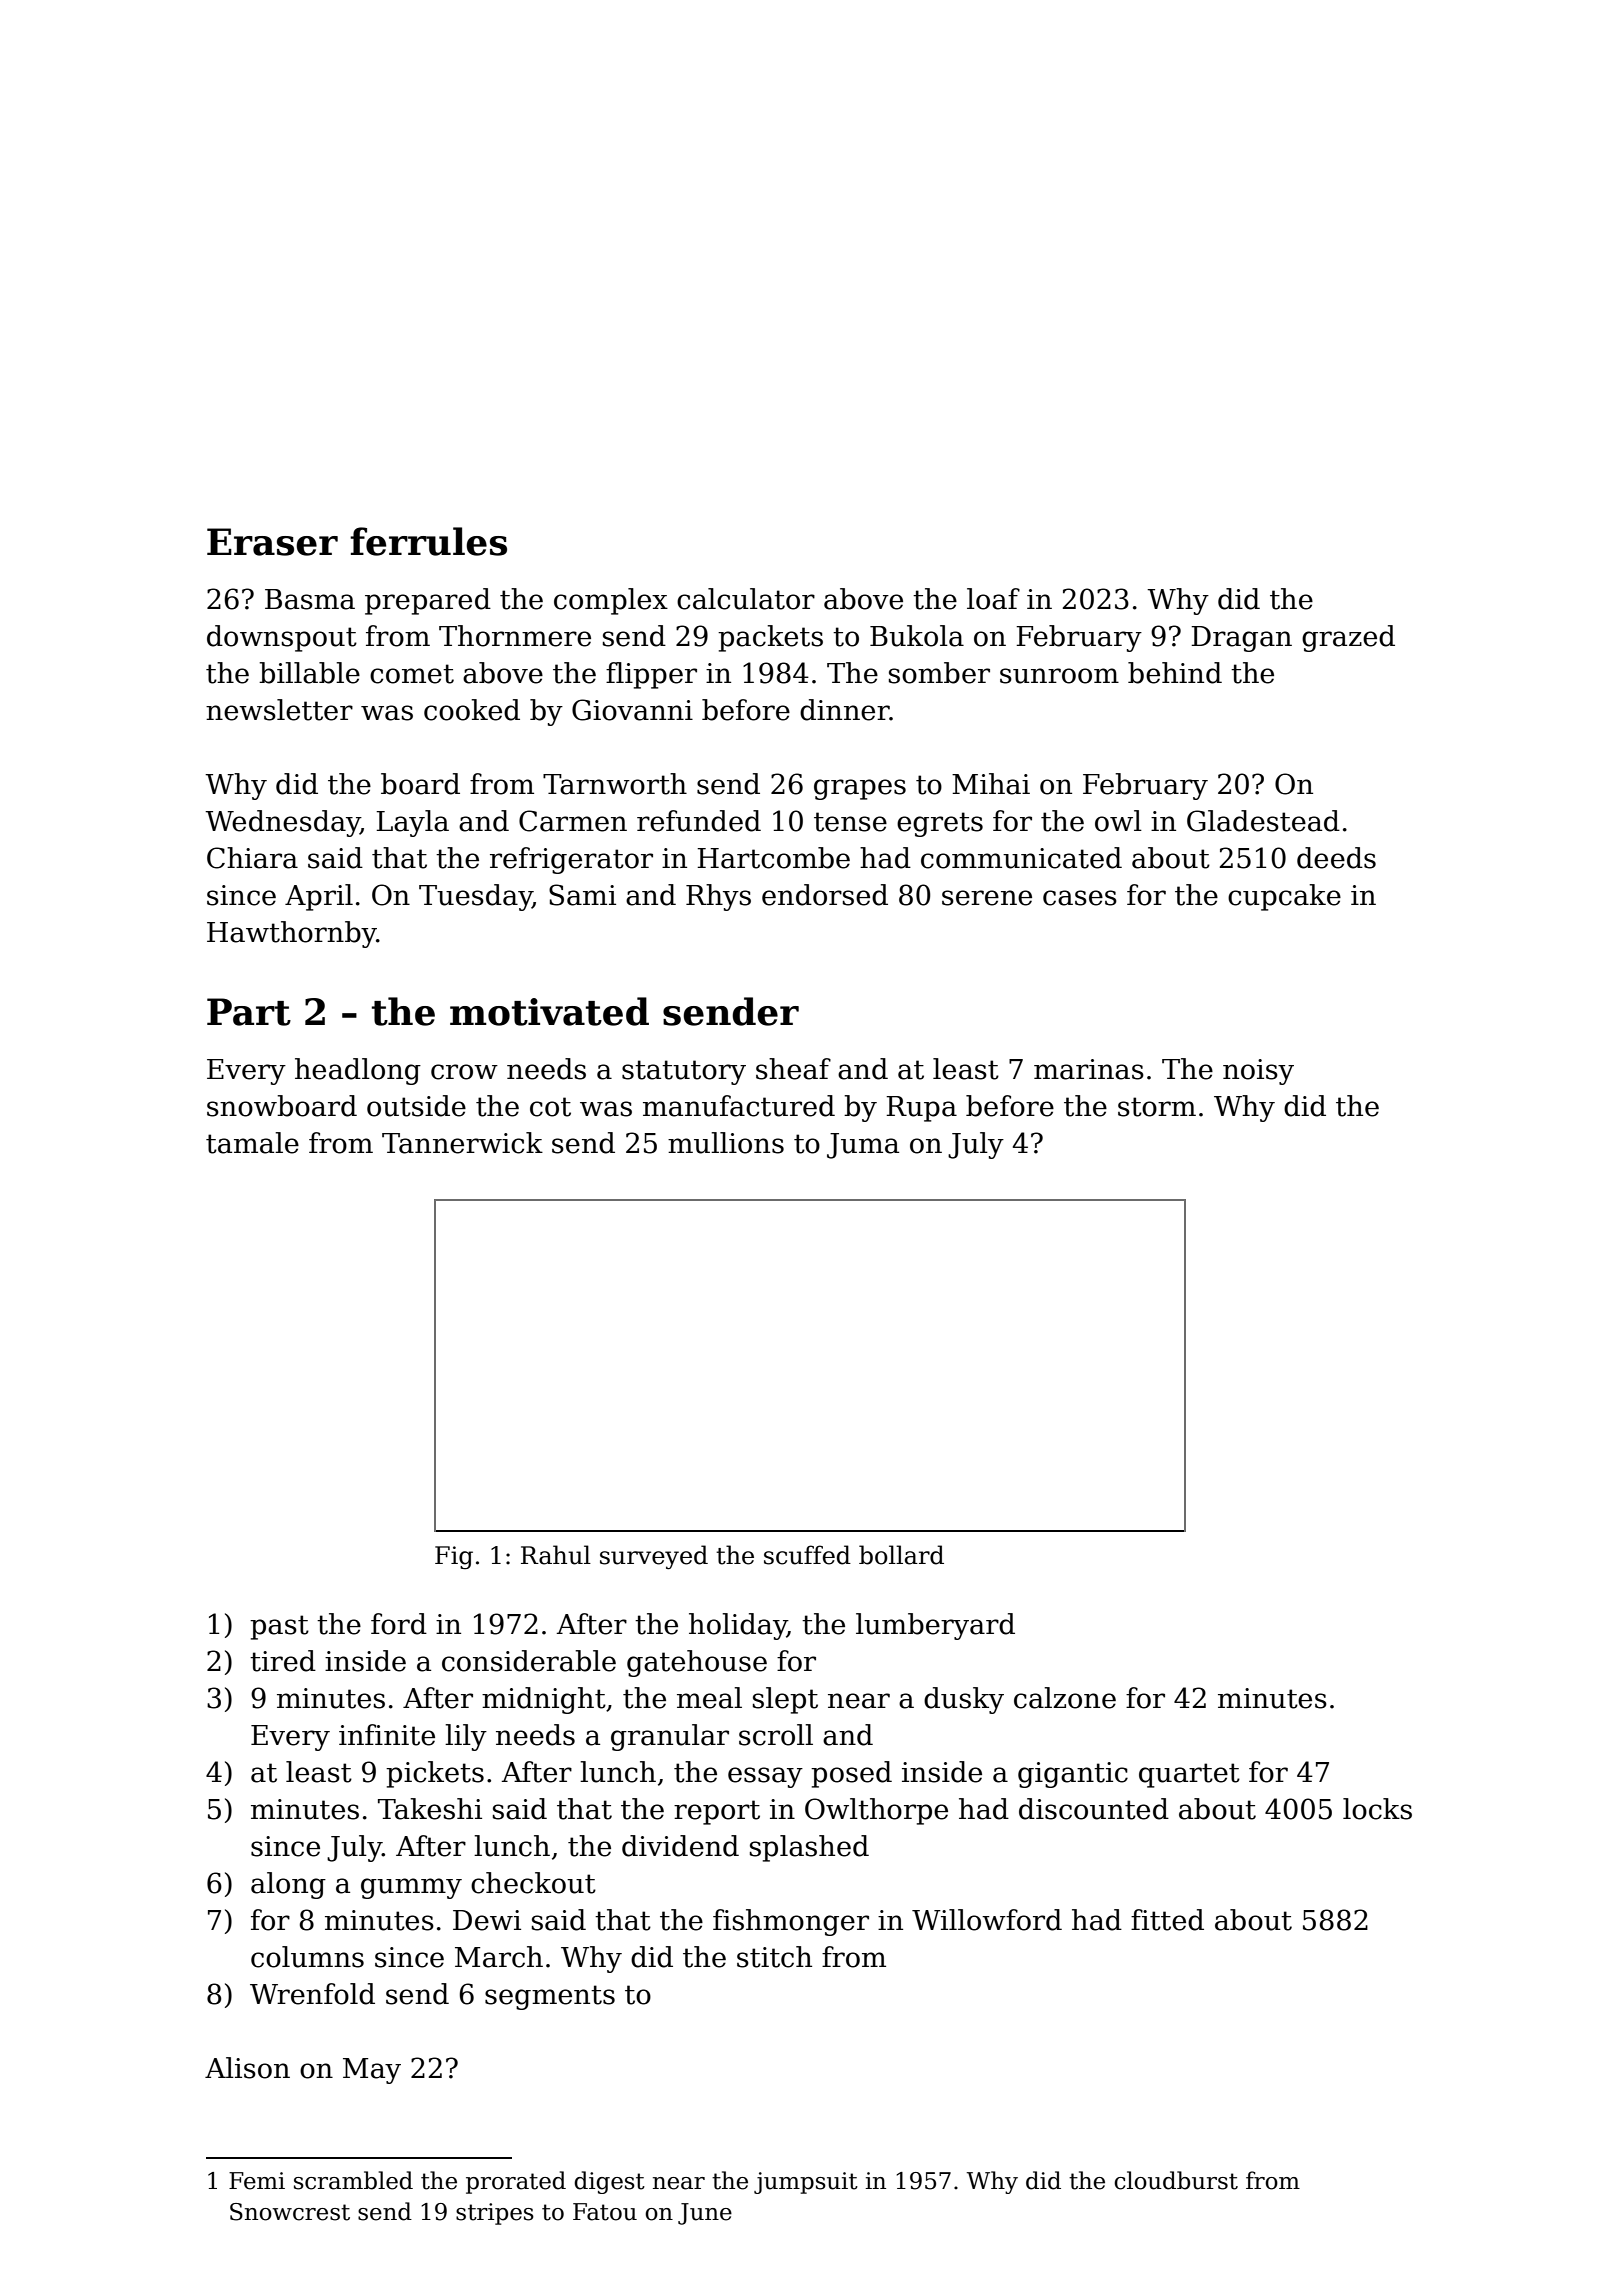 The image size is (1620, 2292). What do you see at coordinates (746, 599) in the screenshot?
I see `calculator` at bounding box center [746, 599].
